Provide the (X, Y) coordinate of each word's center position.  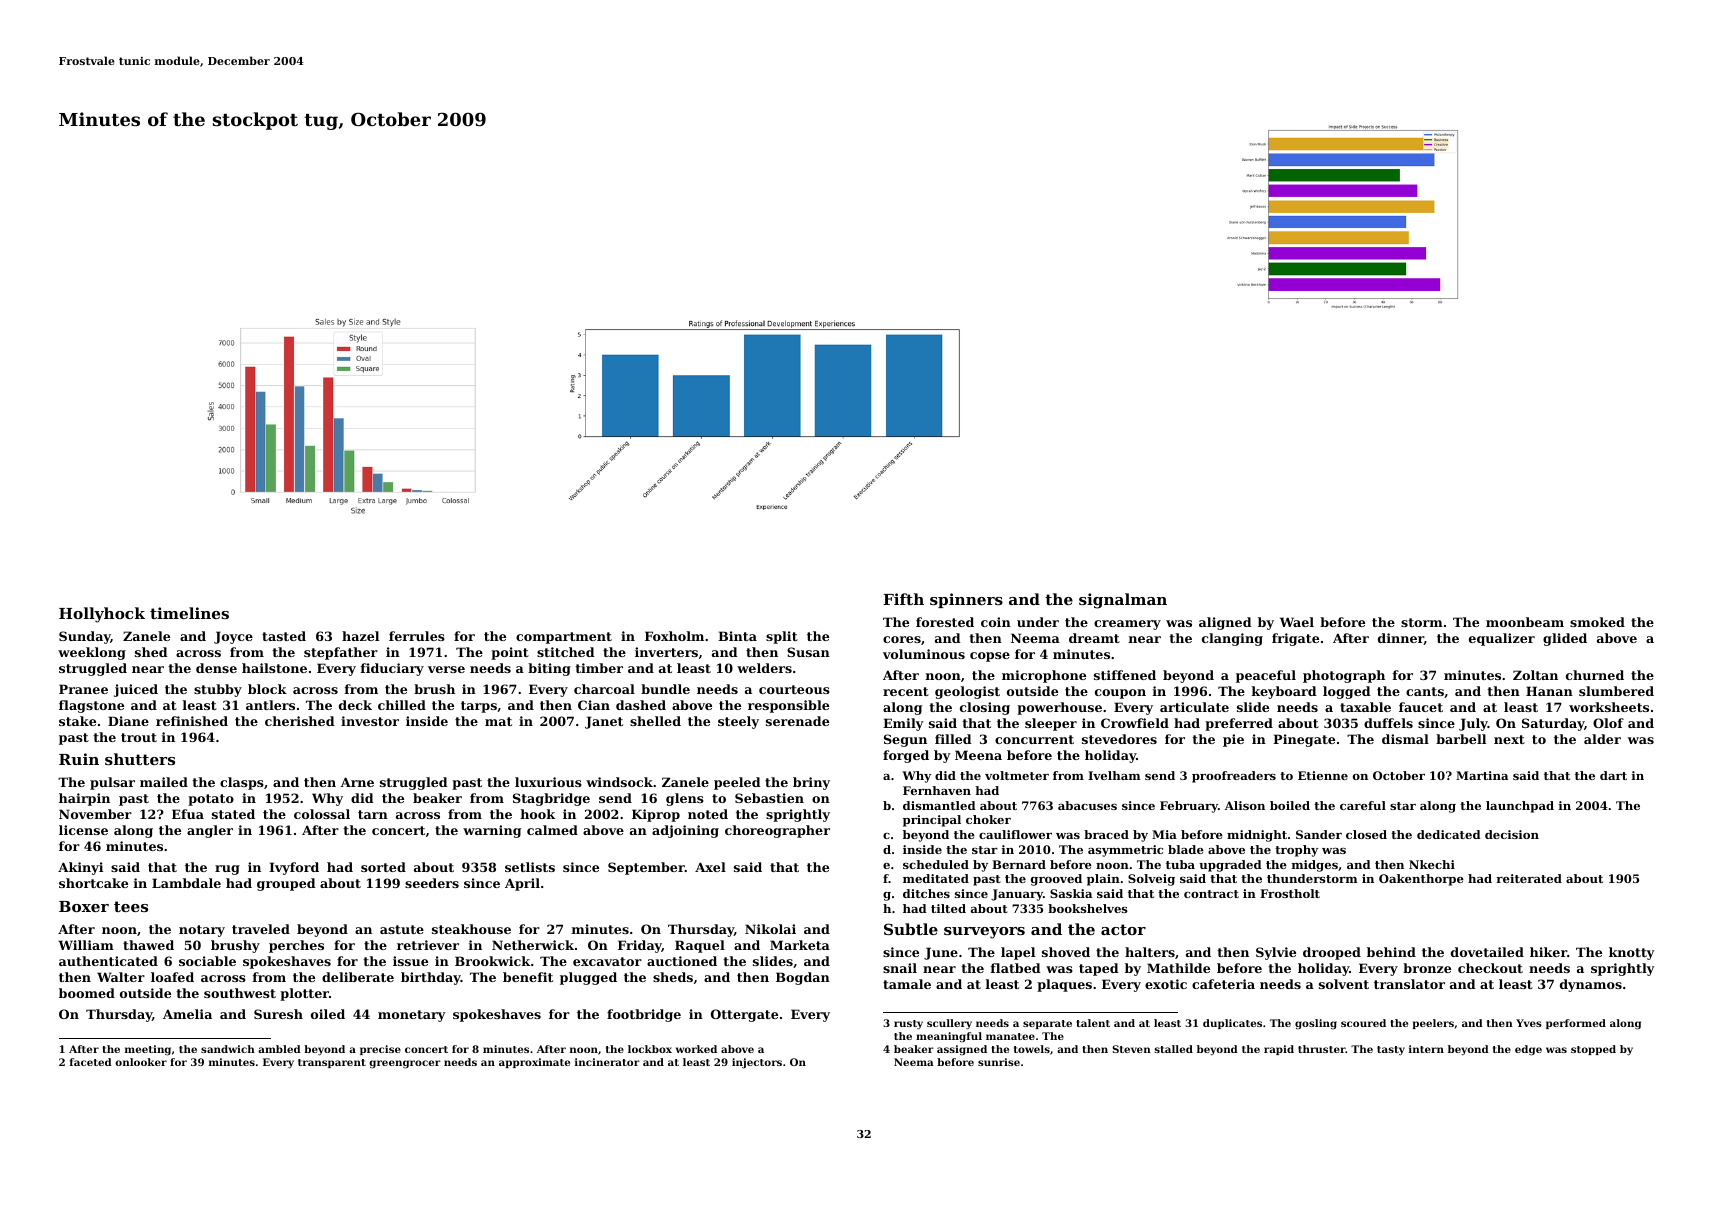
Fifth (903, 599)
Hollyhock (102, 615)
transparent (332, 1063)
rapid (1279, 1050)
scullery (949, 1024)
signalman (1123, 601)
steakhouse (471, 929)
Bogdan (803, 978)
